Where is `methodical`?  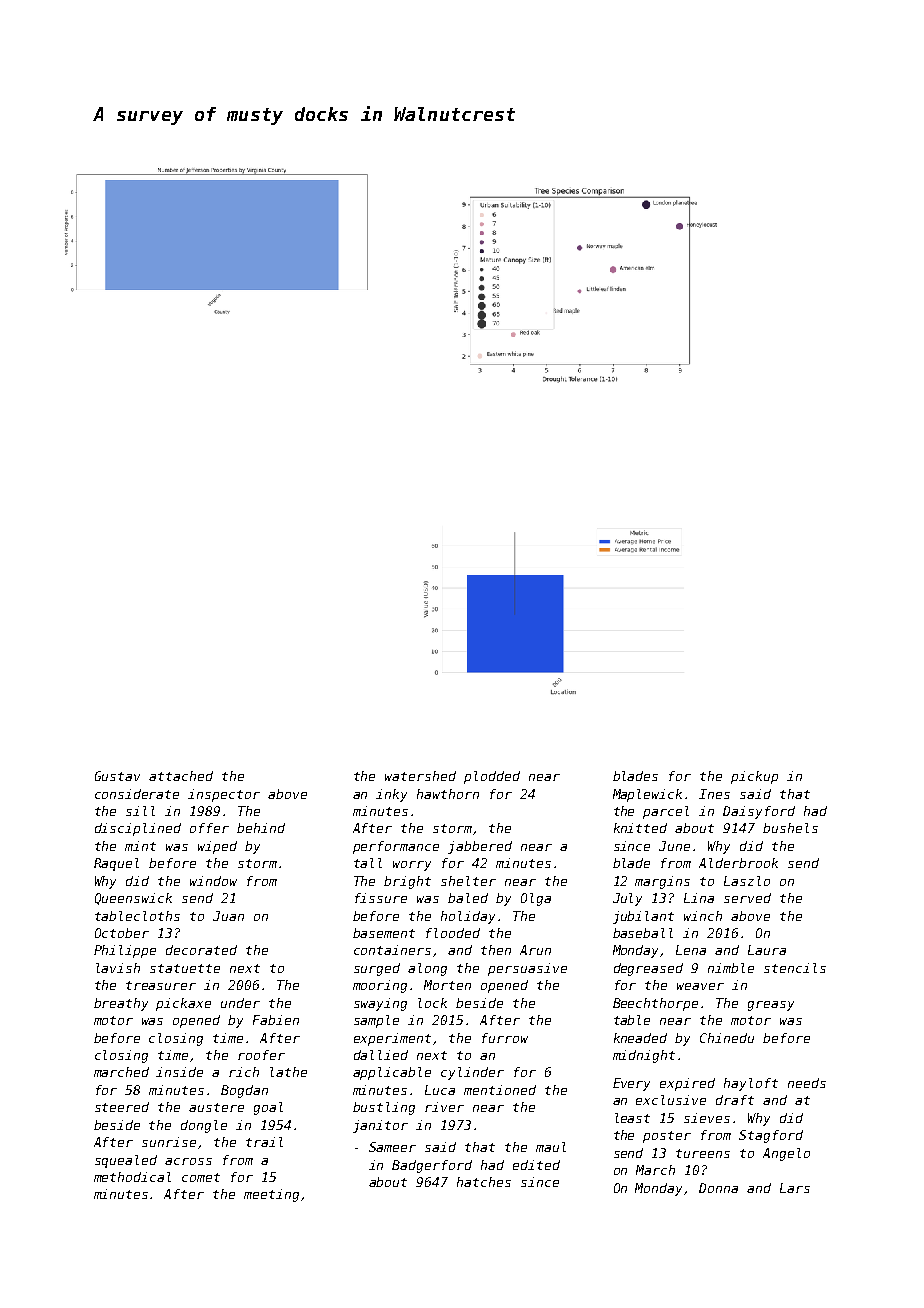
methodical is located at coordinates (132, 1177).
